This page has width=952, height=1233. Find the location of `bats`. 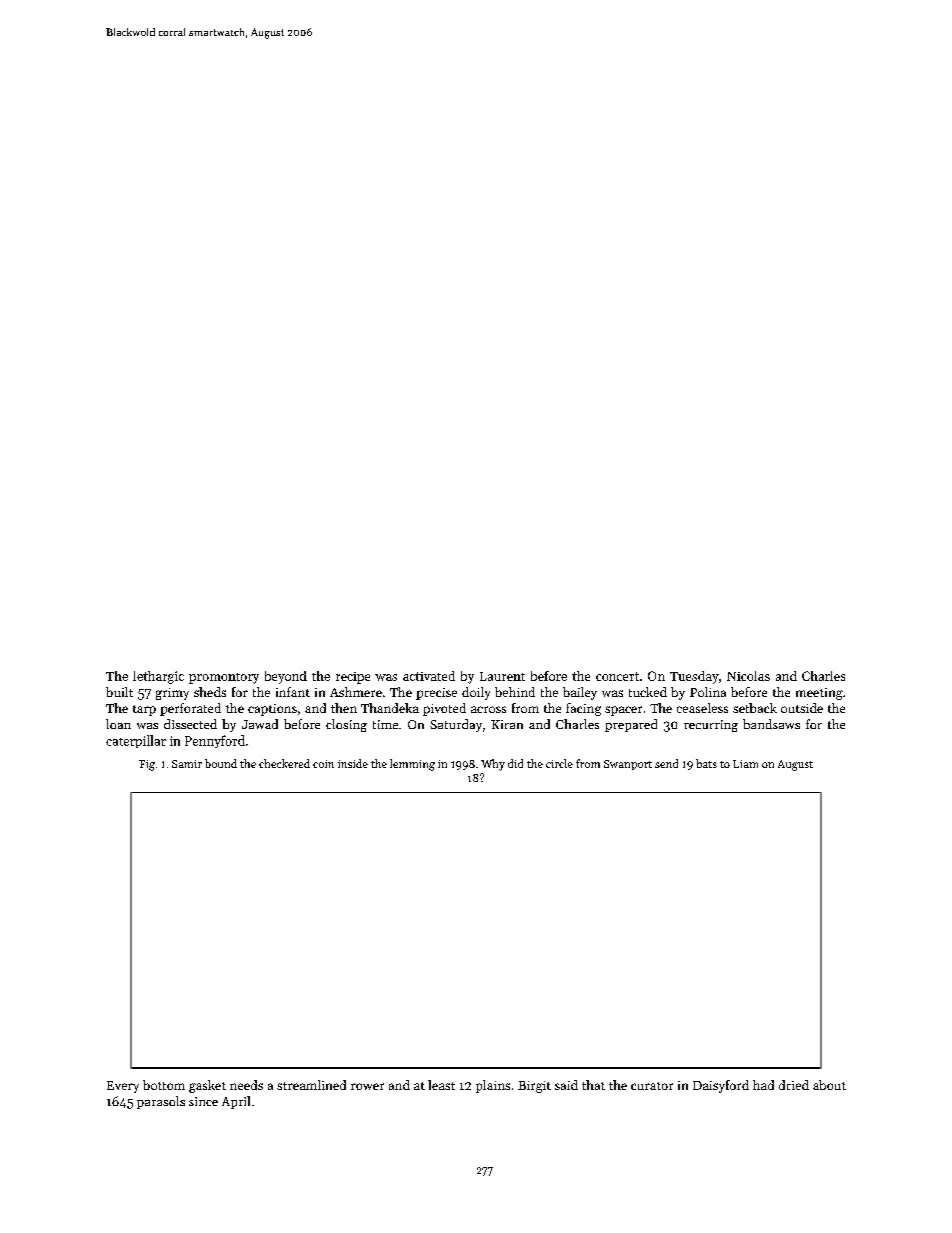

bats is located at coordinates (706, 763).
